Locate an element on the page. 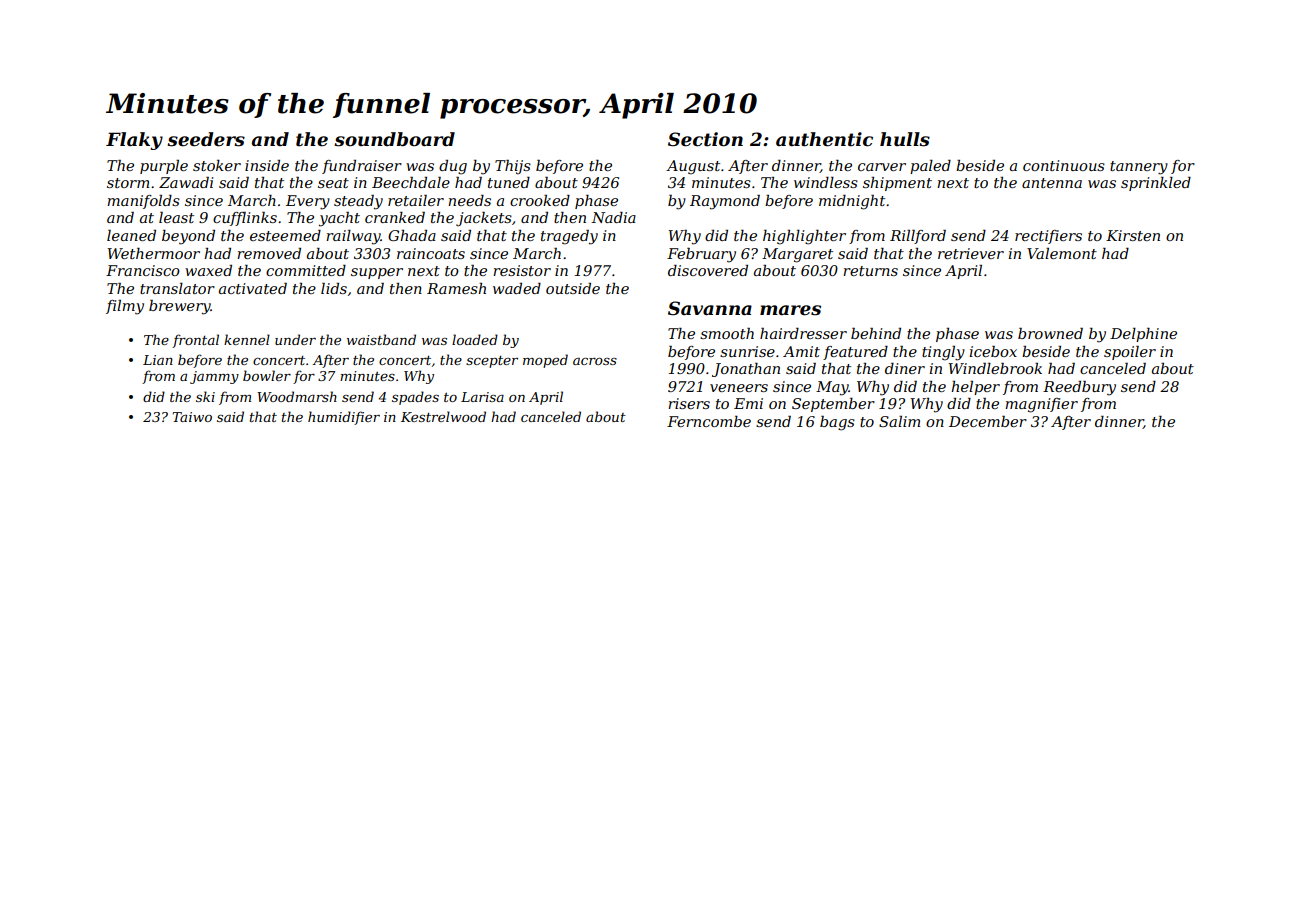 The height and width of the page is (924, 1308). Section is located at coordinates (705, 139).
